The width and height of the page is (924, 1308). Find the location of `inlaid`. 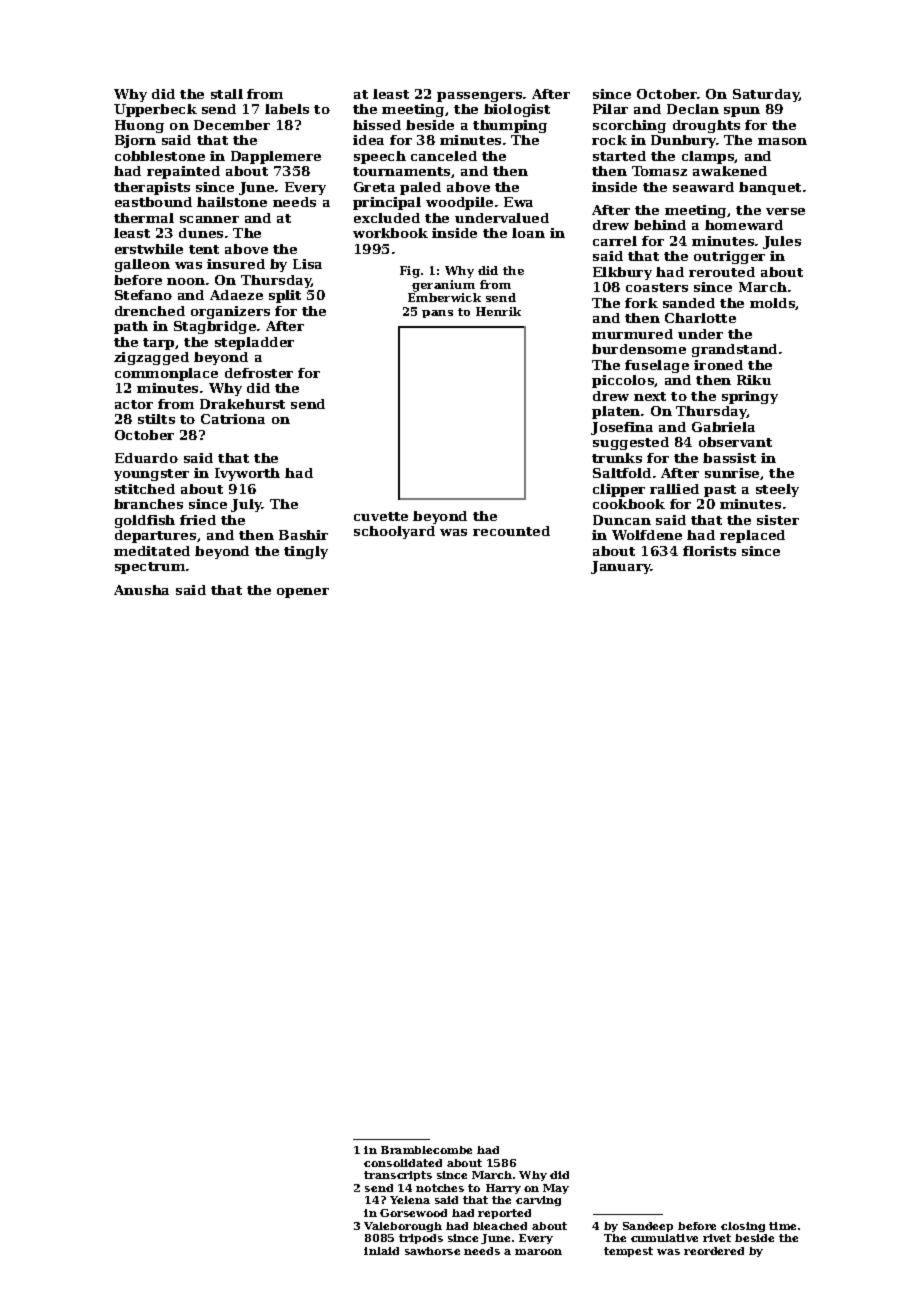

inlaid is located at coordinates (381, 1251).
